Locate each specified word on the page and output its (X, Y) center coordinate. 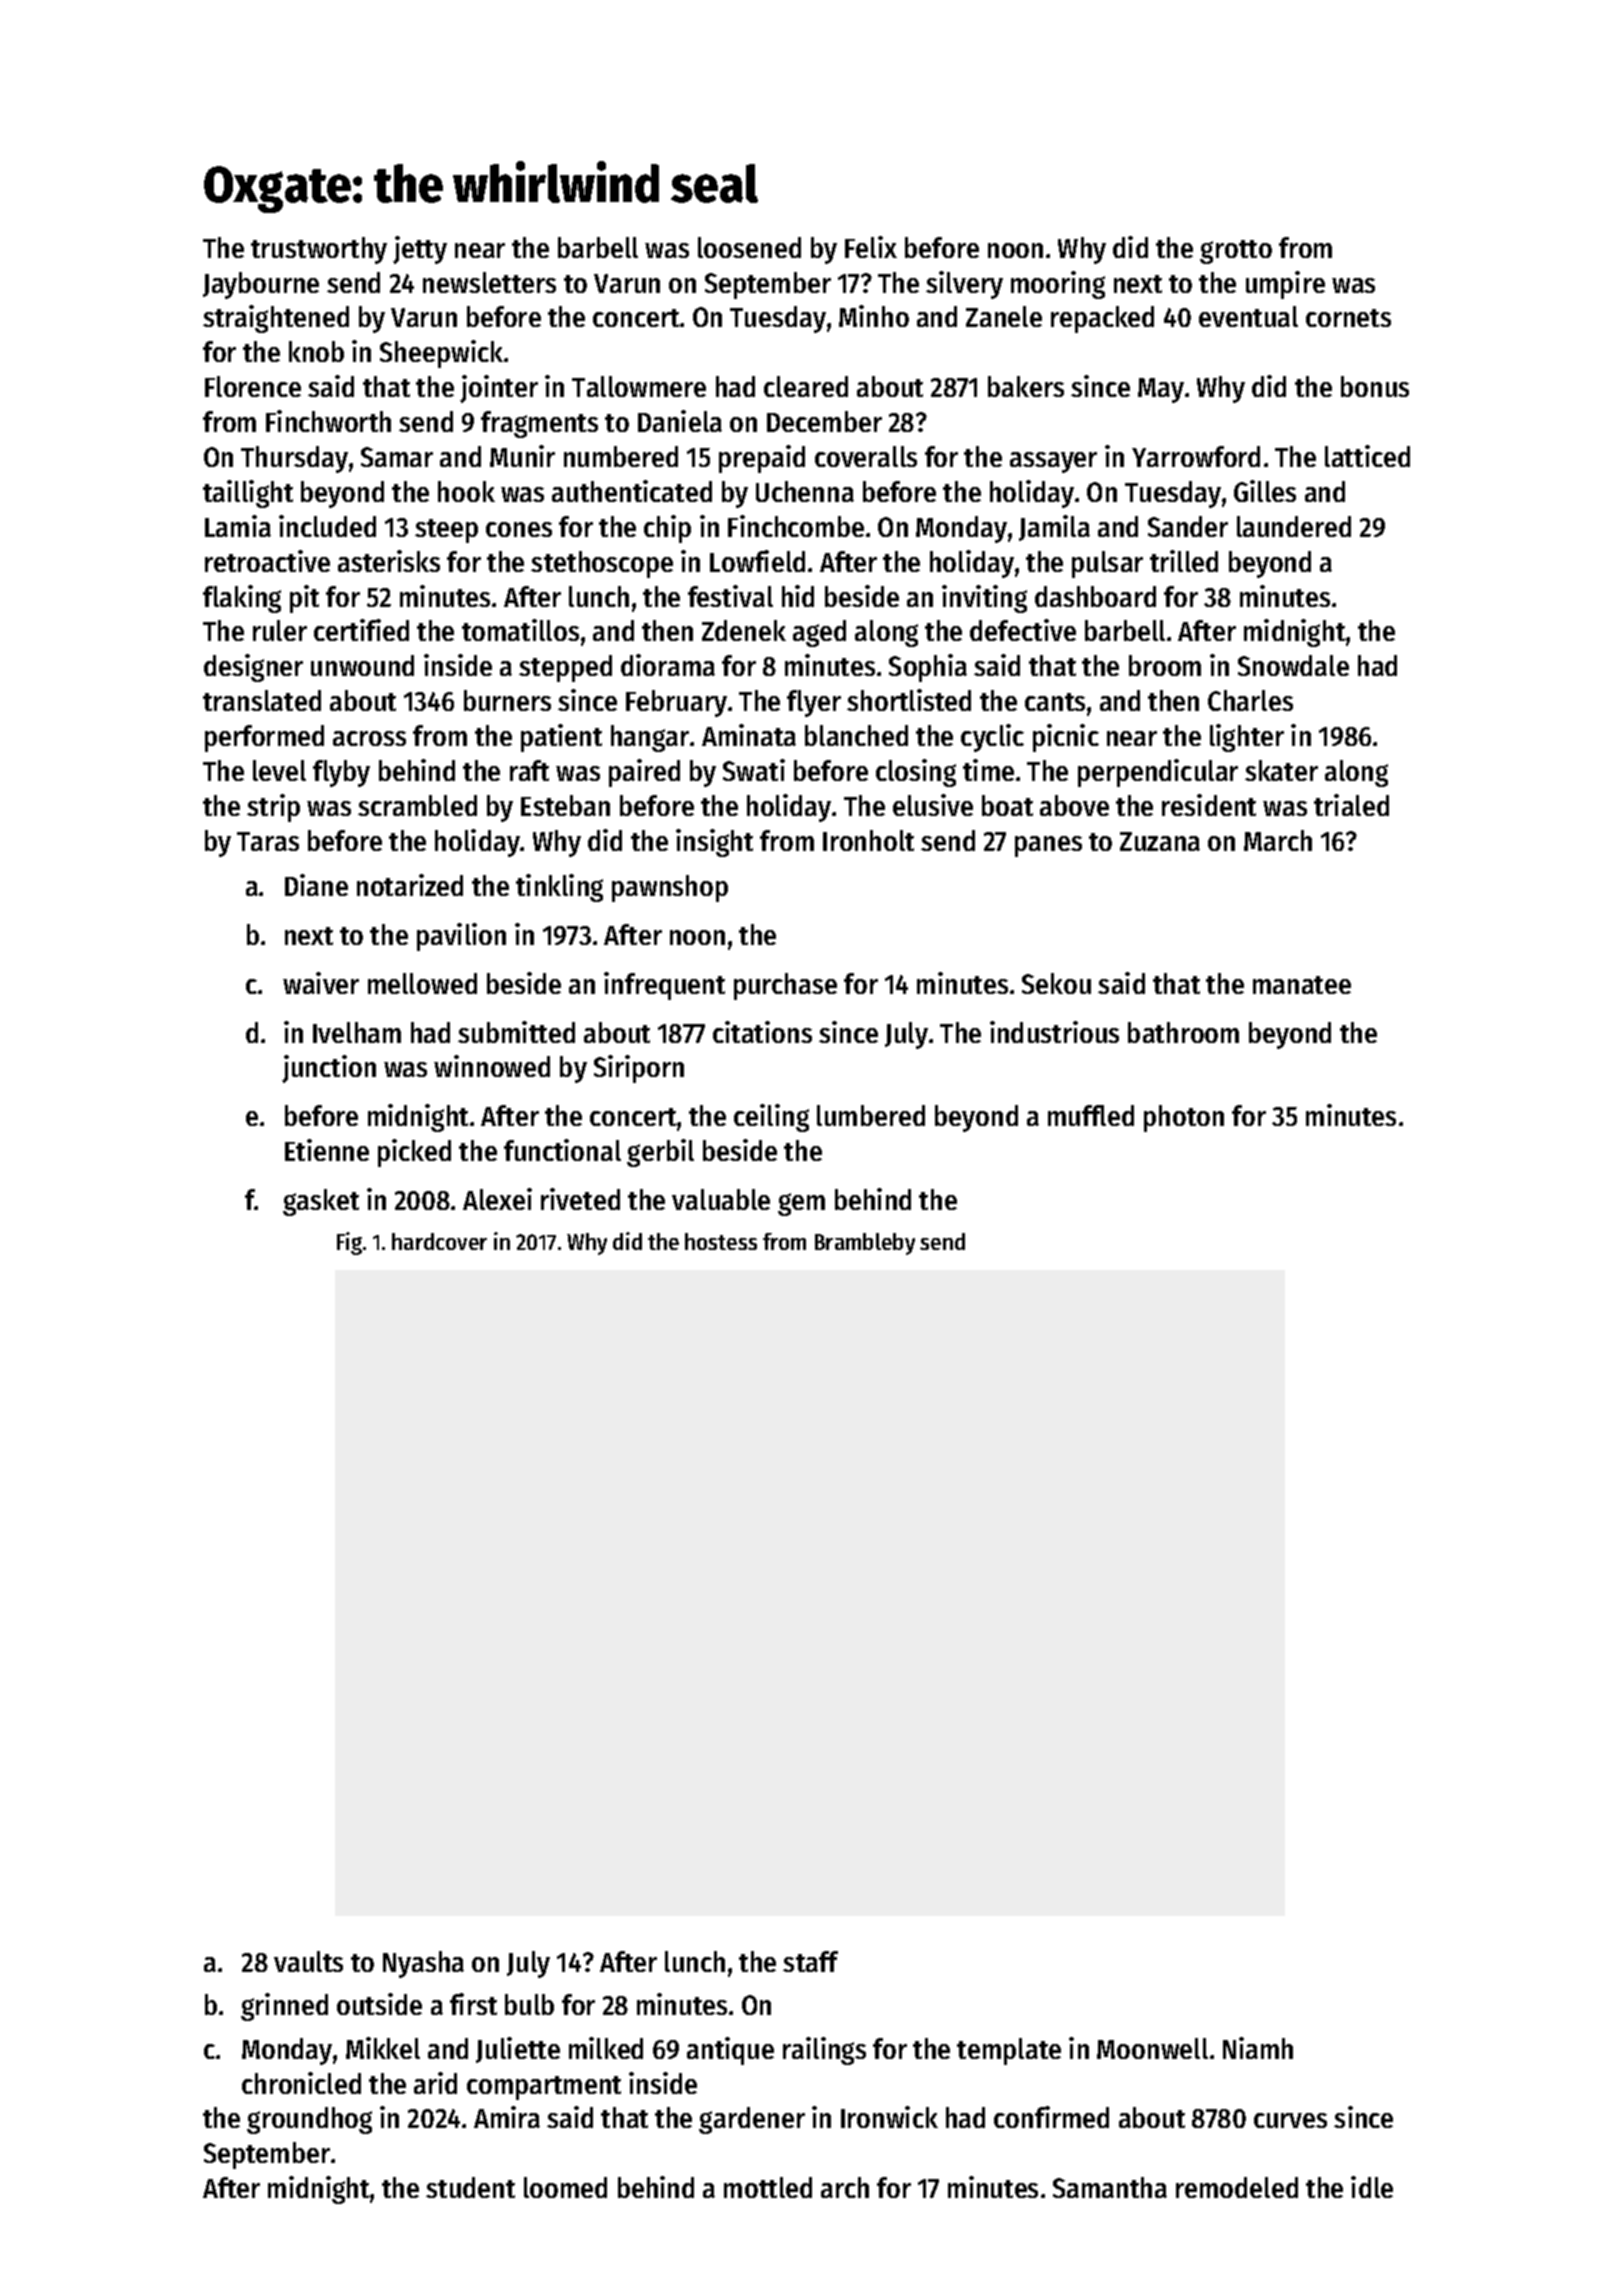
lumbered (871, 1115)
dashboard (1095, 596)
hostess (721, 1241)
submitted (516, 1032)
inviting (984, 599)
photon (1184, 1118)
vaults (308, 1961)
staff (810, 1961)
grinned (284, 2007)
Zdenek (744, 630)
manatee (1302, 985)
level (279, 770)
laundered (1294, 526)
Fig (349, 1243)
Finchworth (328, 421)
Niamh (1258, 2048)
